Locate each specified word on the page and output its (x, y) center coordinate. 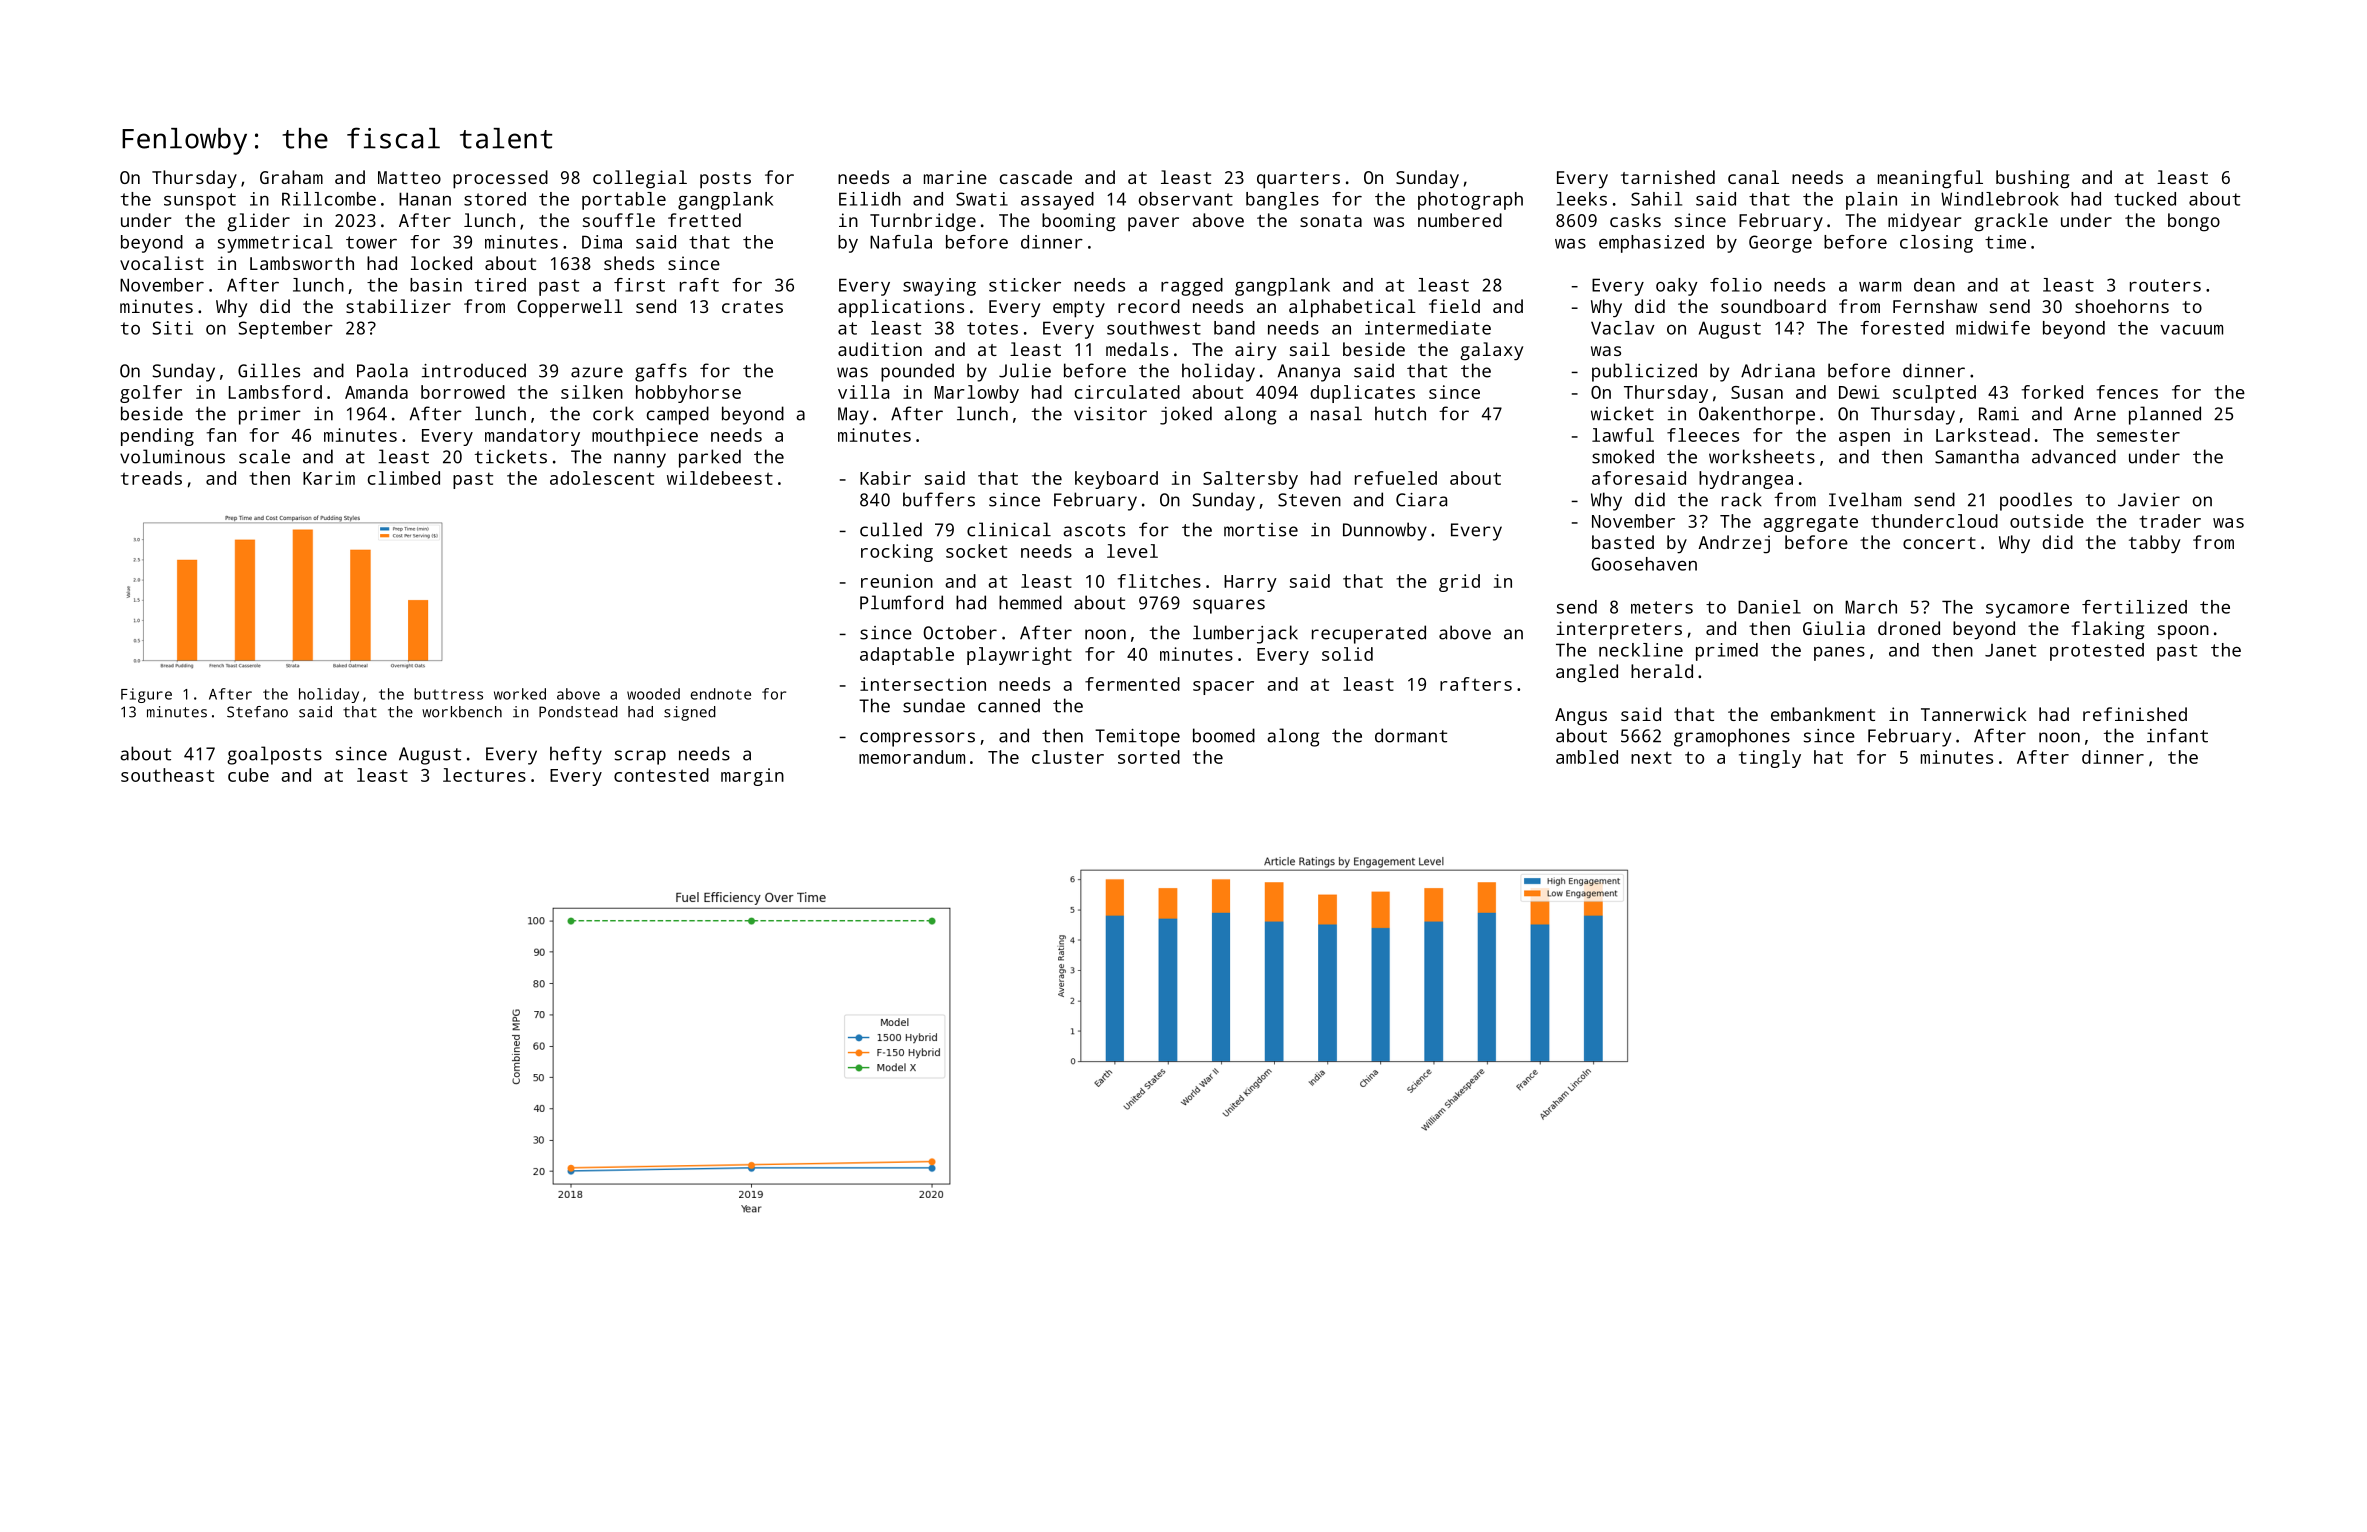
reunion (897, 581)
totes (992, 328)
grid (1459, 583)
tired (500, 285)
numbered (1460, 220)
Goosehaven (1644, 564)
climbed (404, 478)
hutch (1400, 413)
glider (258, 222)
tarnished (1668, 177)
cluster (1068, 757)
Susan (1757, 392)
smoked (1623, 456)
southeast (167, 775)
